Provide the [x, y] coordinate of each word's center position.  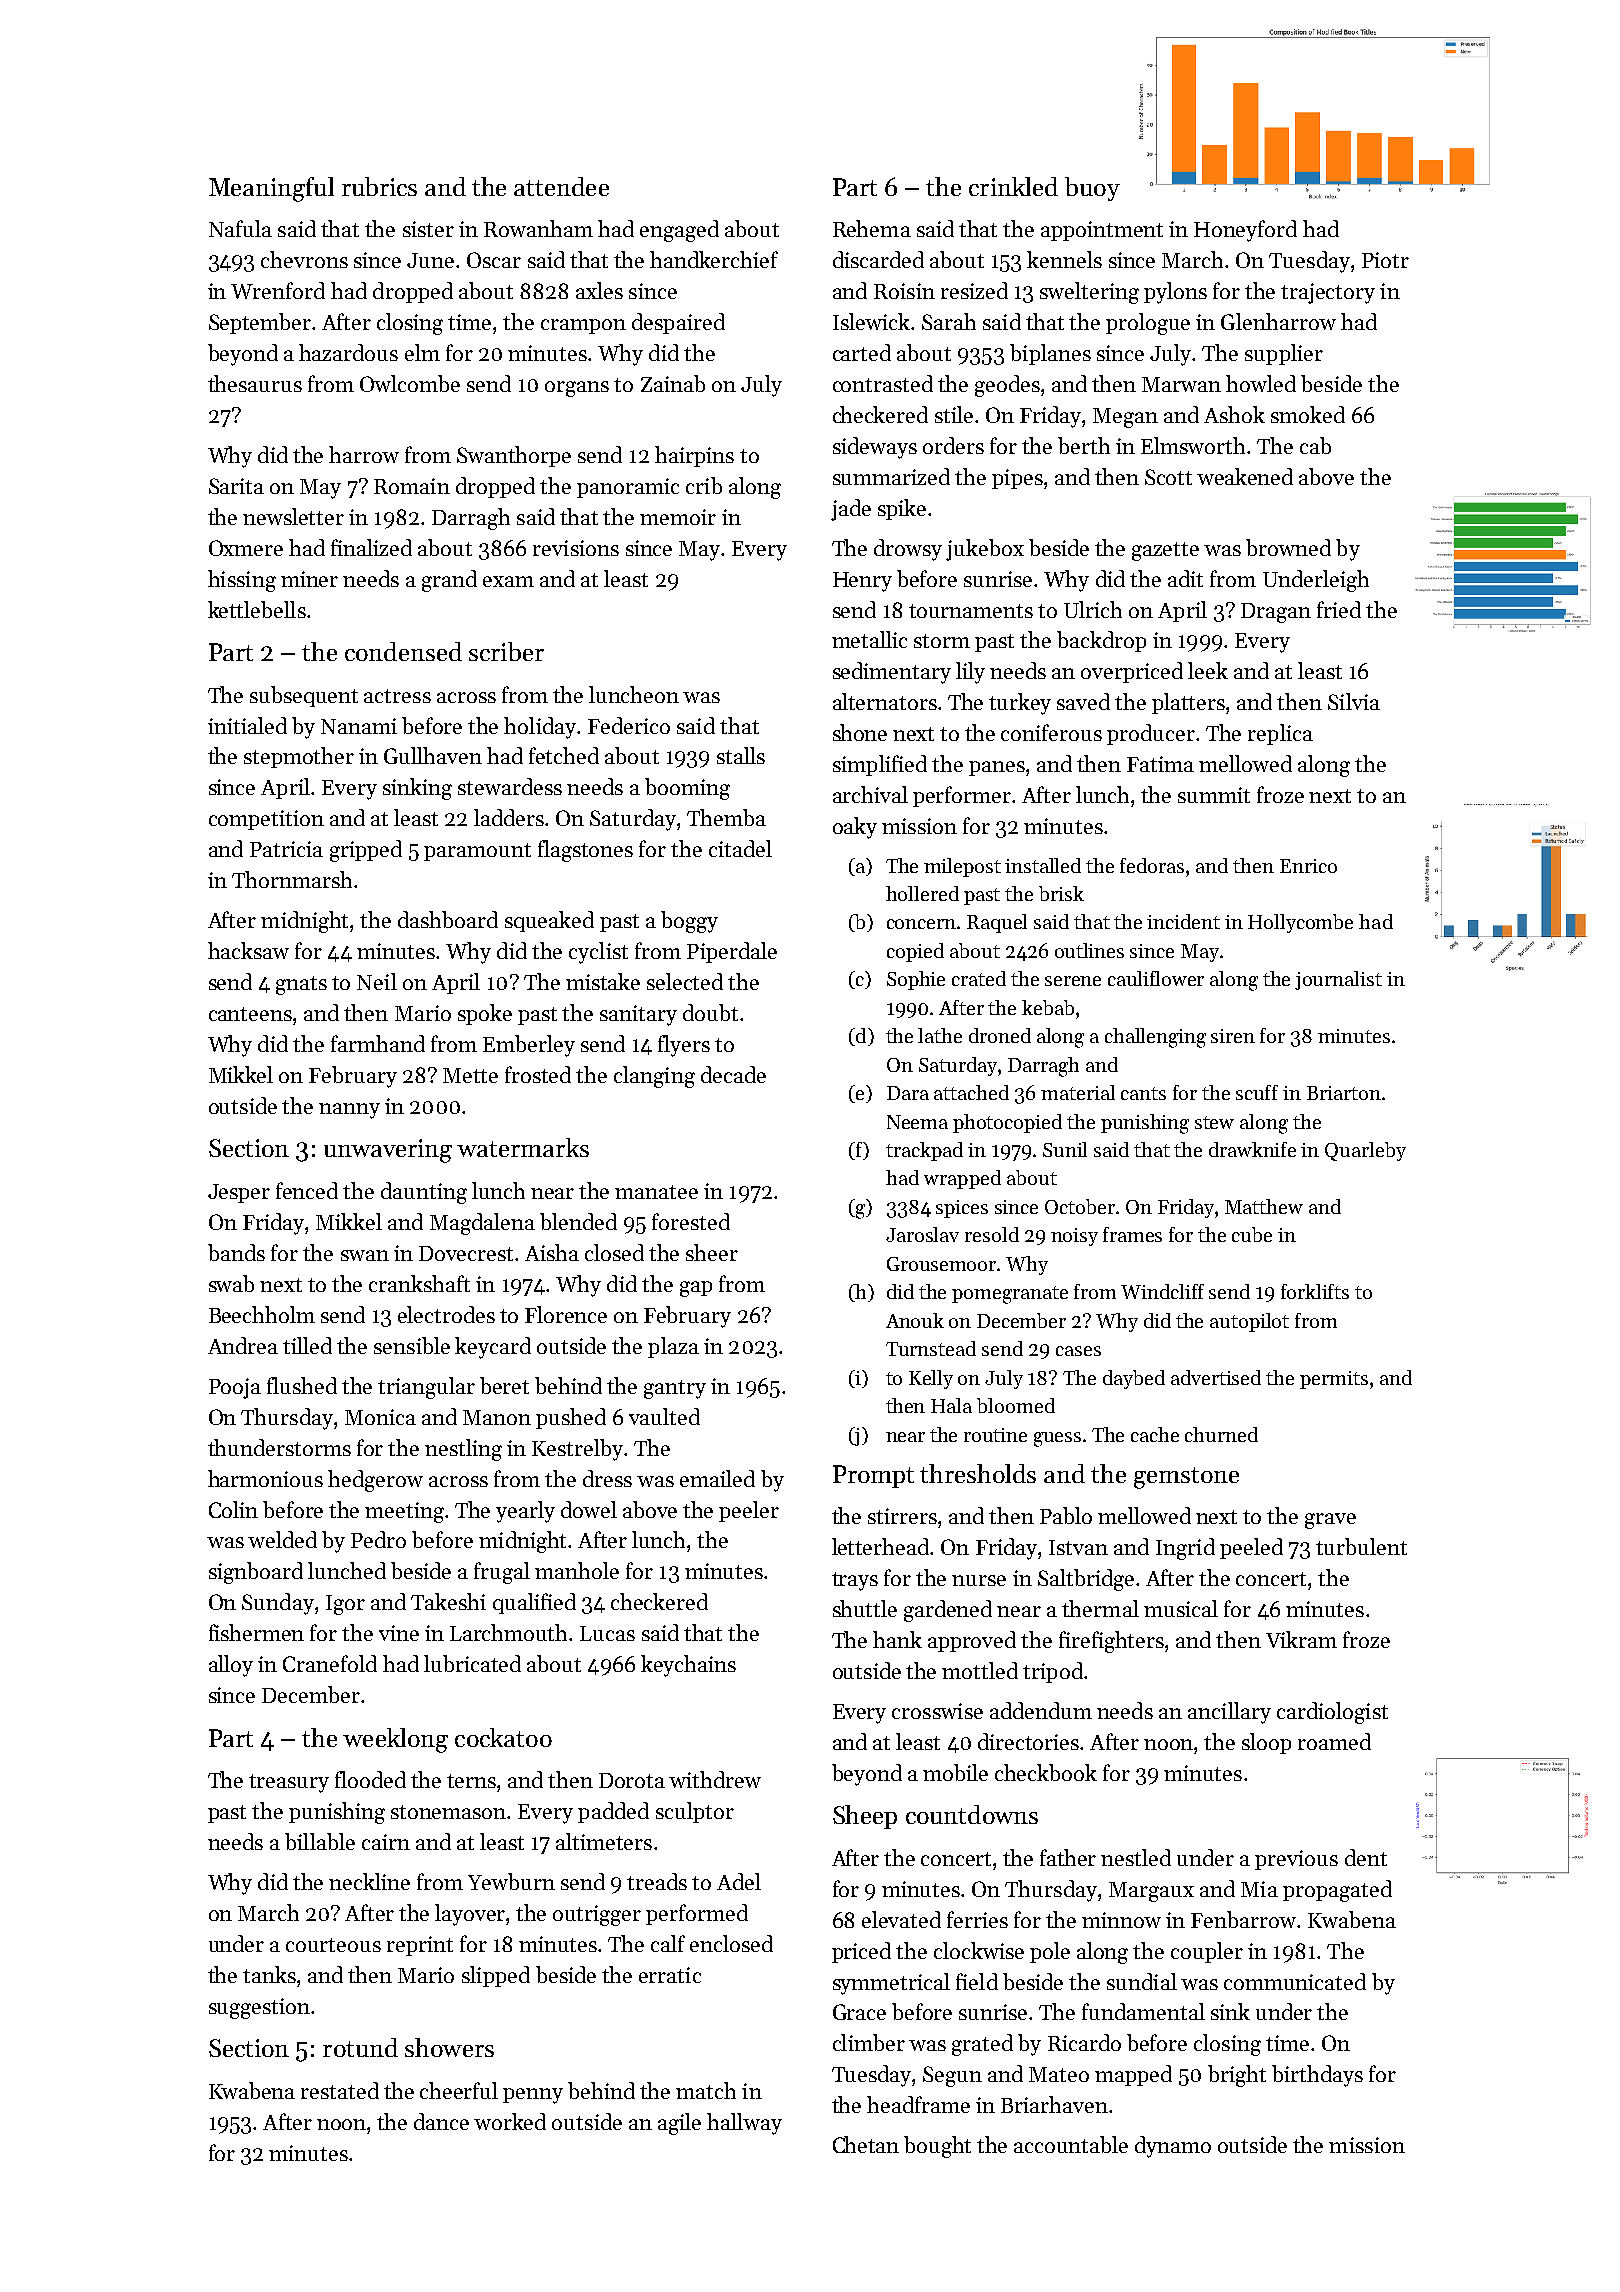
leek [1208, 670]
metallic [869, 639]
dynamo [1173, 2147]
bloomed [1016, 1405]
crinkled [1013, 186]
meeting [404, 1512]
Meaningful [271, 189]
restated [340, 2090]
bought [937, 2147]
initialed [247, 725]
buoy [1092, 189]
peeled [1251, 1548]
